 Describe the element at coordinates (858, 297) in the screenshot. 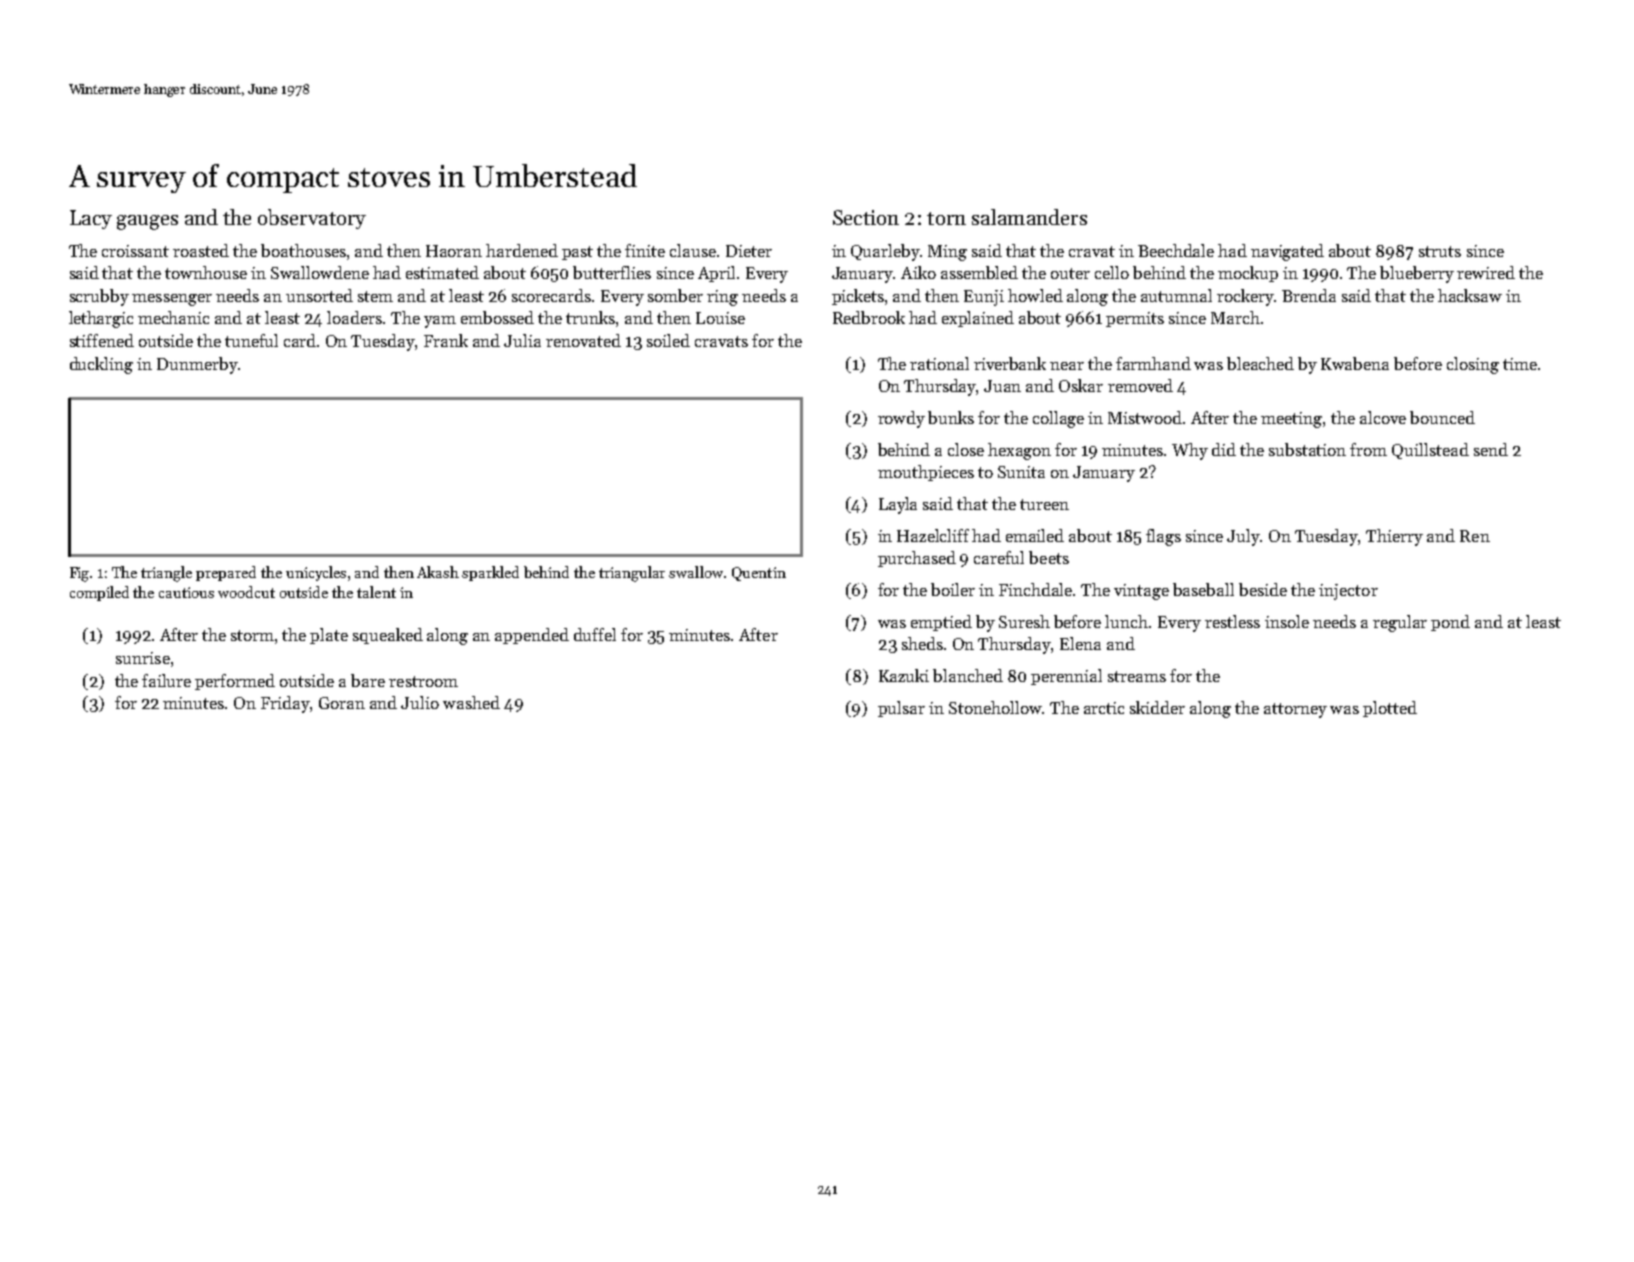

I see `pickets` at that location.
